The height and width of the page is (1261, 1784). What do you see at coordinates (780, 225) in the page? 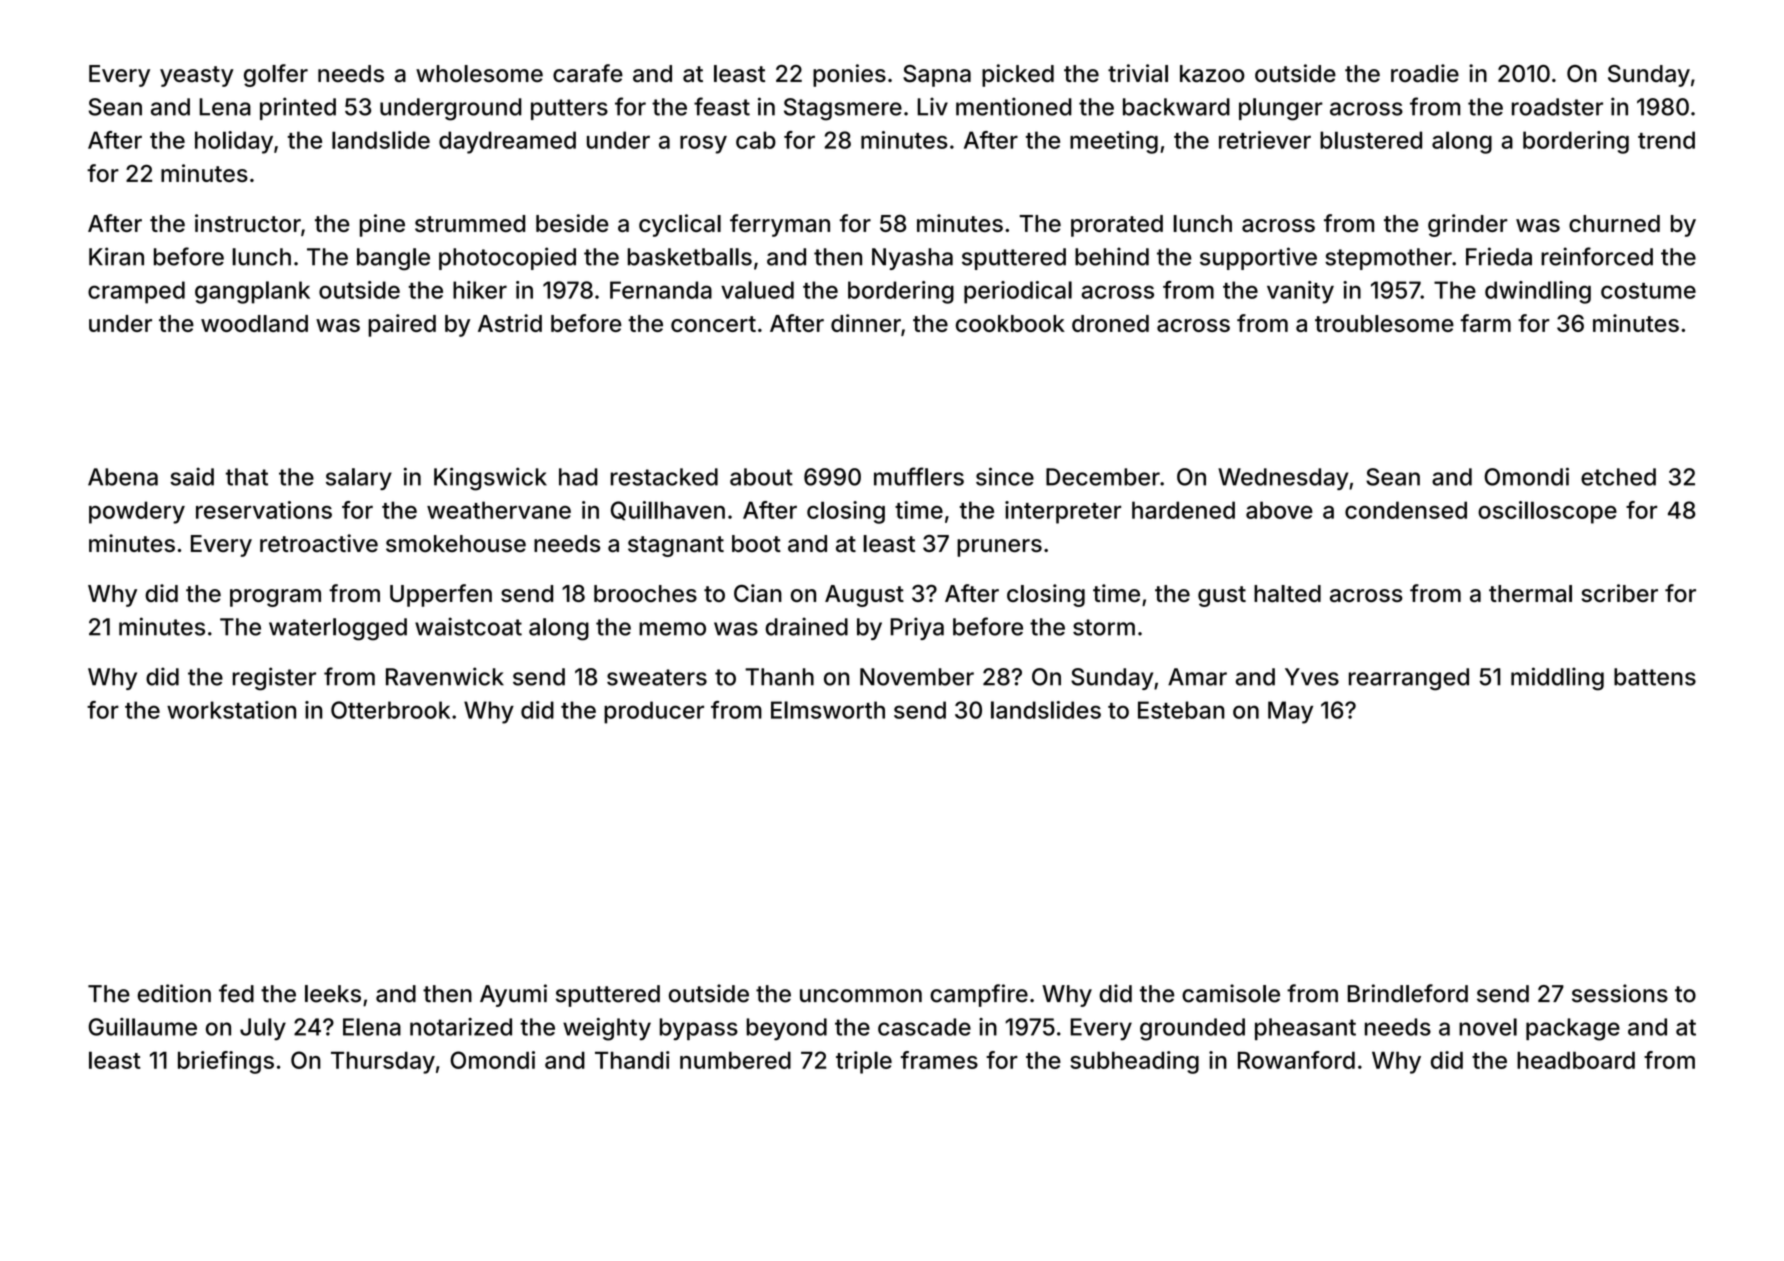
I see `ferryman` at bounding box center [780, 225].
